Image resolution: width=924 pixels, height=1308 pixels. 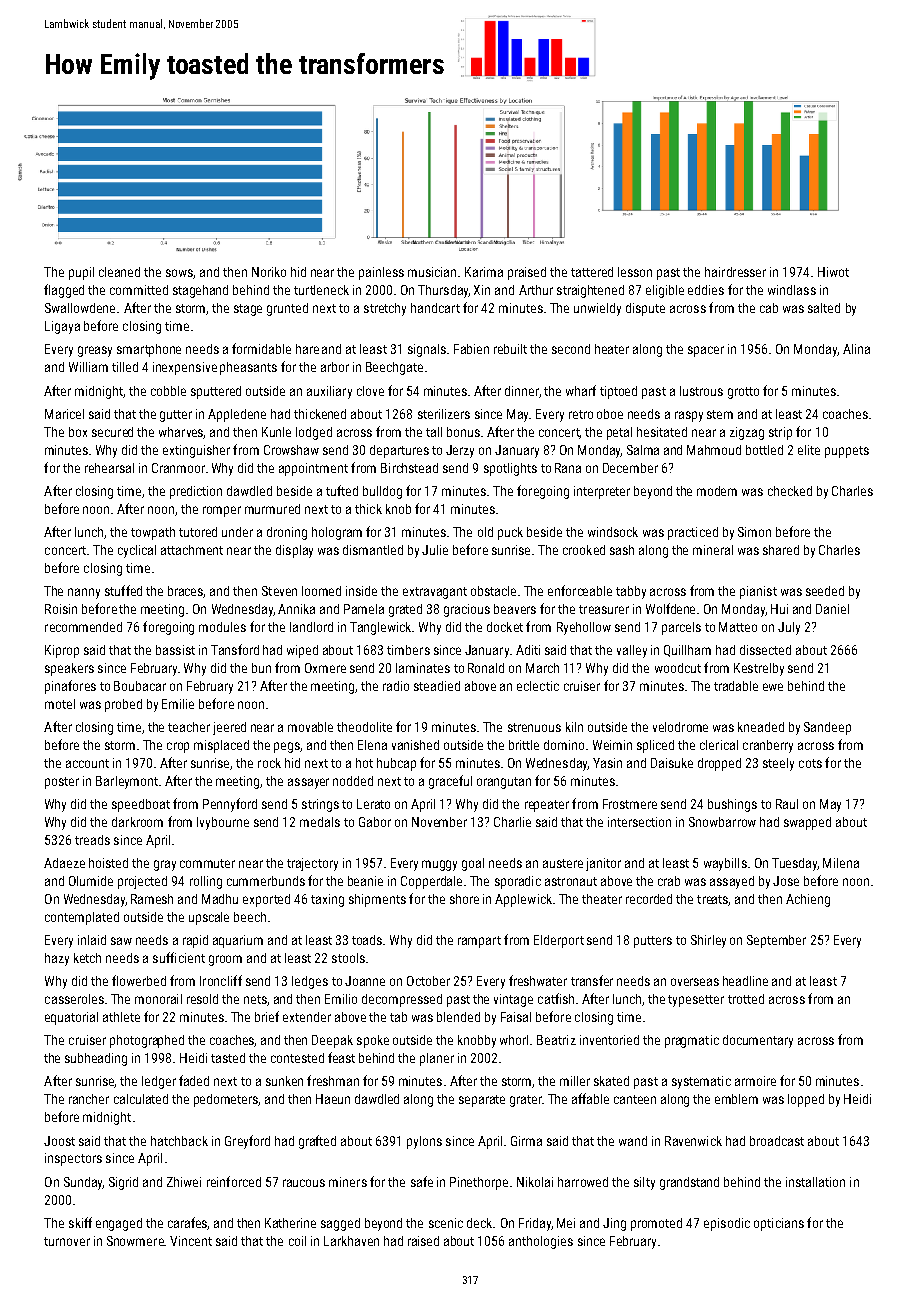 What do you see at coordinates (180, 274) in the page?
I see `sows` at bounding box center [180, 274].
